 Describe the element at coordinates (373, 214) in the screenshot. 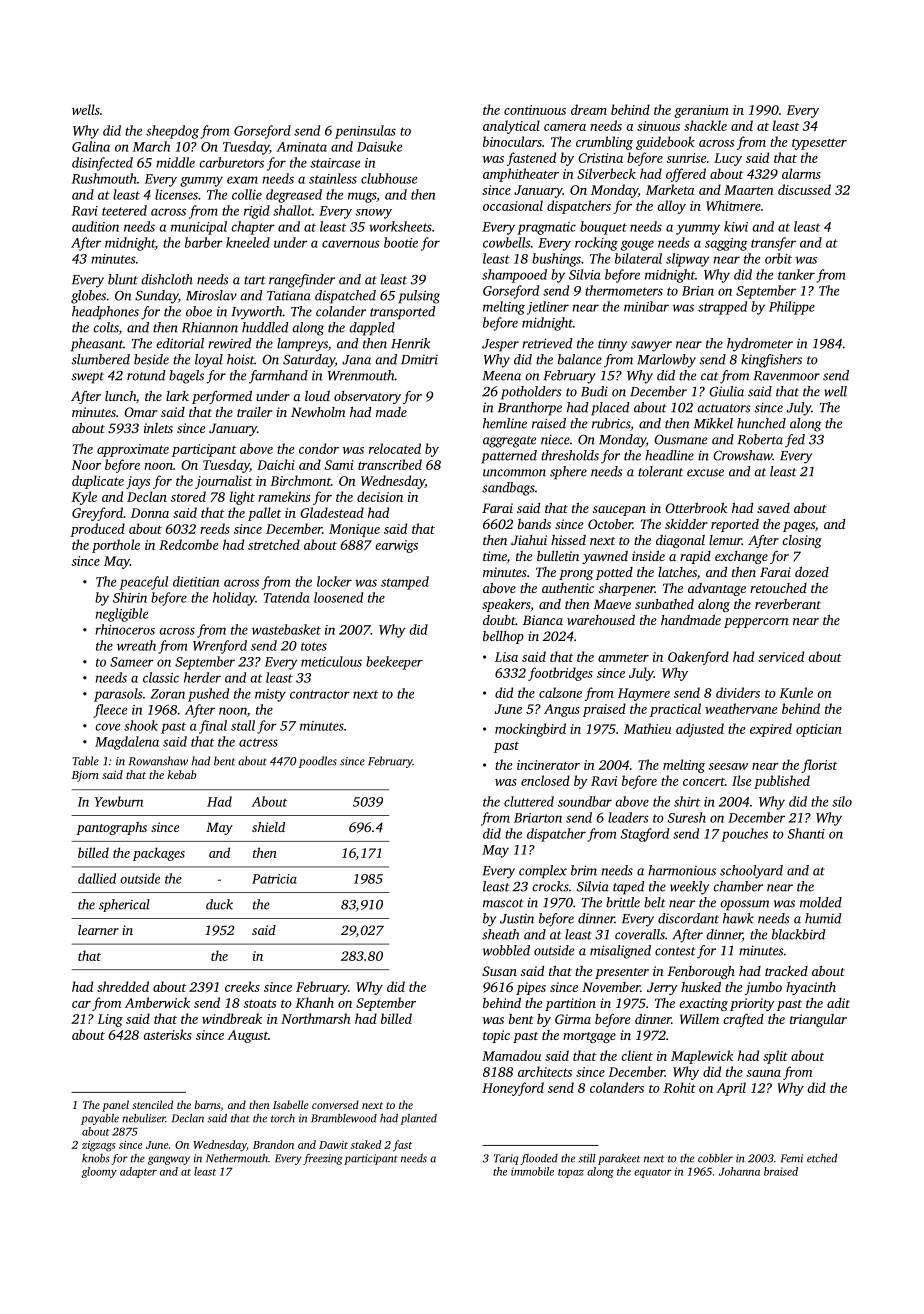

I see `snowy` at that location.
